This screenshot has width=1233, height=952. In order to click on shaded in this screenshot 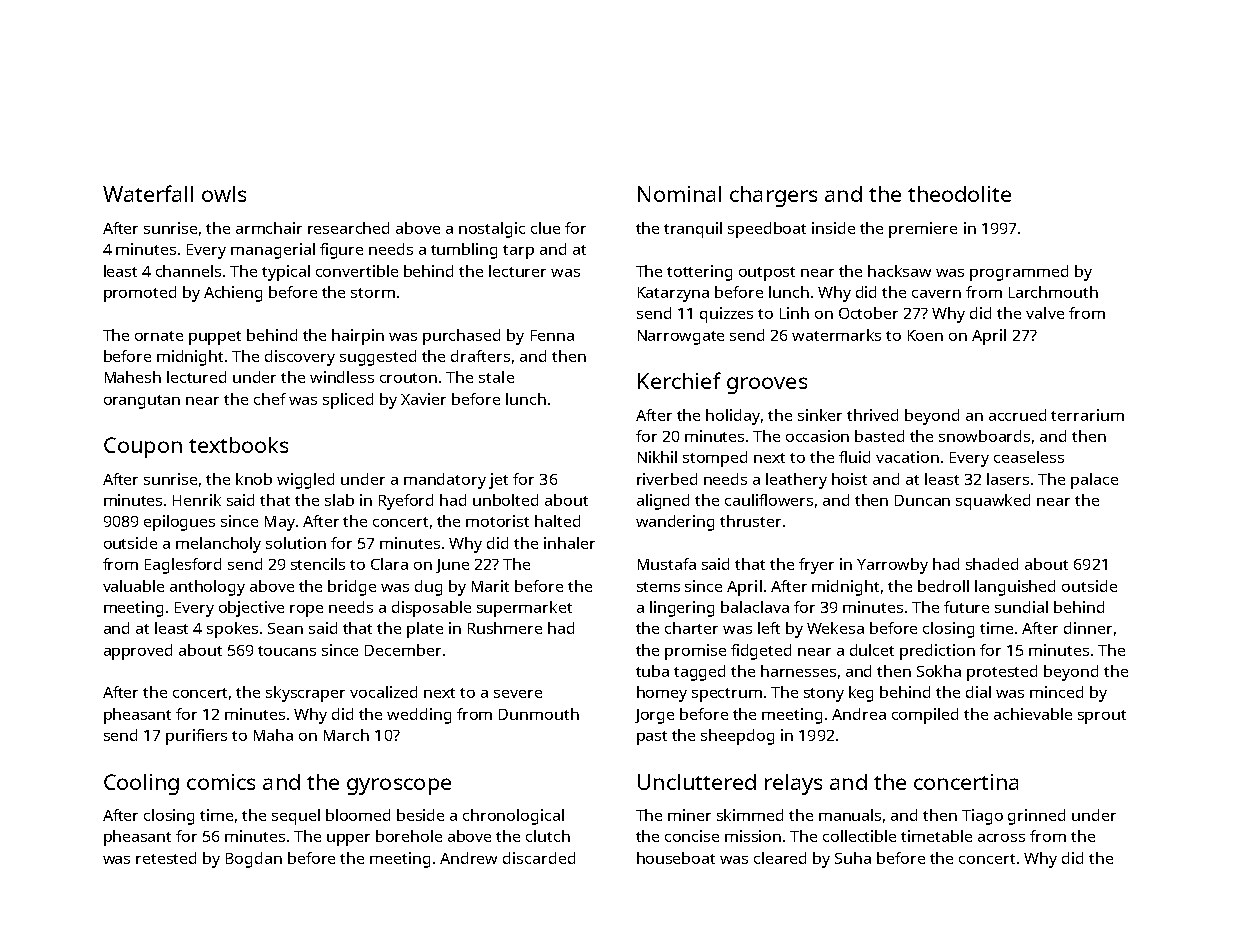, I will do `click(992, 564)`.
